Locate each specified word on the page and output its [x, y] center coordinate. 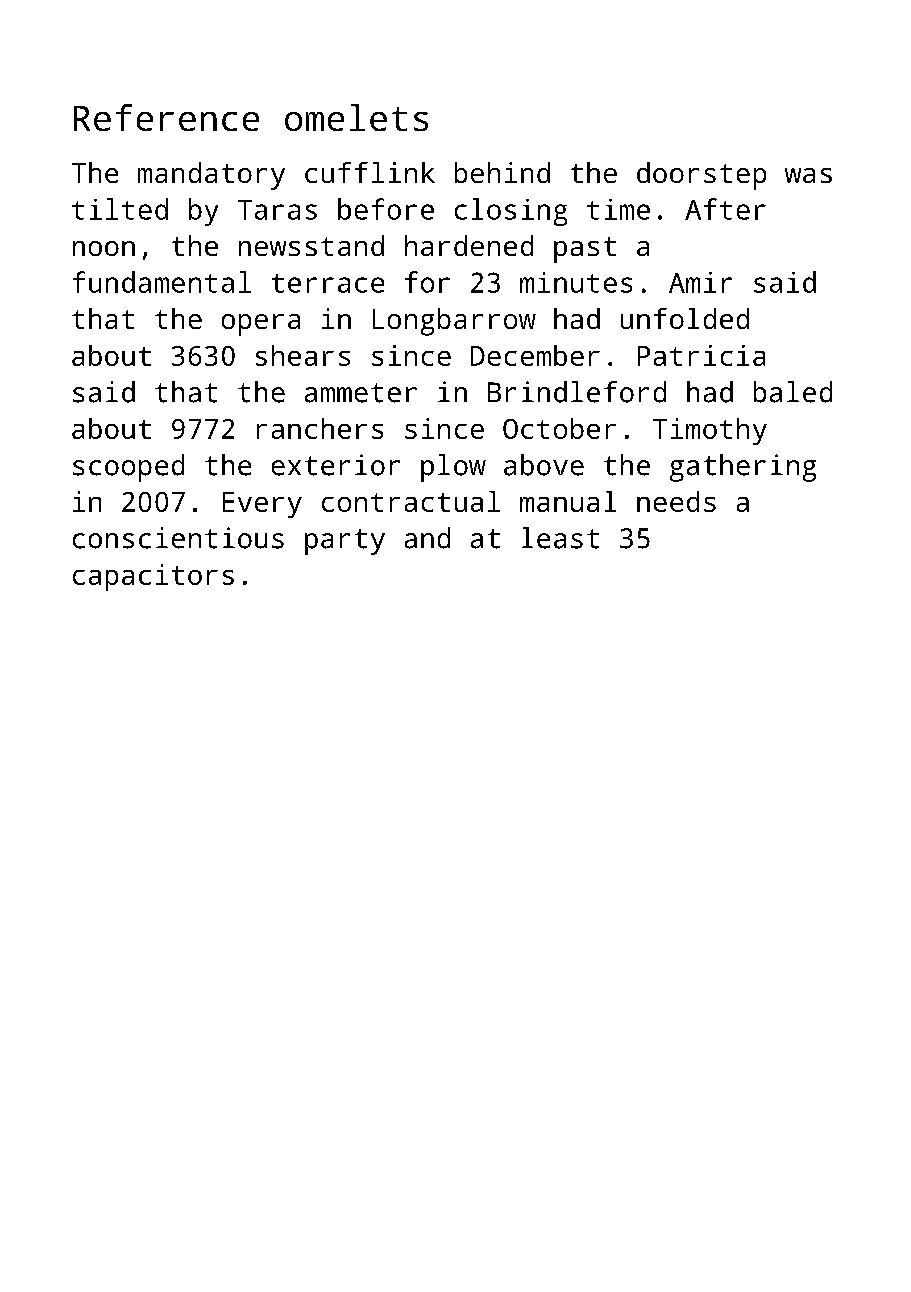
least [560, 538]
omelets [356, 117]
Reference [166, 117]
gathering [743, 468]
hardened [469, 245]
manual [568, 501]
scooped [128, 468]
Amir [700, 282]
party [345, 542]
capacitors [153, 577]
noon [104, 248]
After [725, 209]
